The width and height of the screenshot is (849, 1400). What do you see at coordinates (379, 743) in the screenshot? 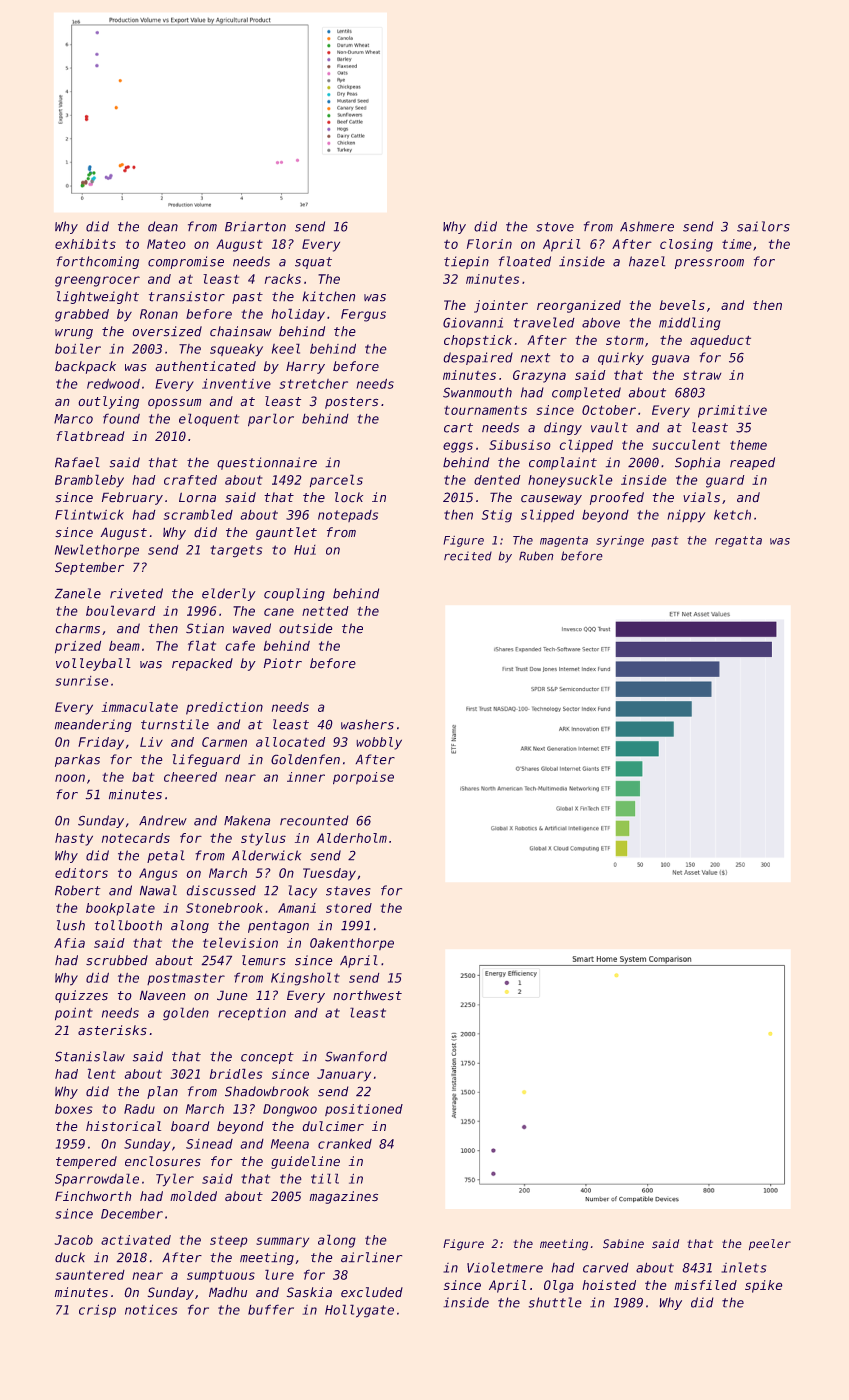
I see `wobbly` at bounding box center [379, 743].
